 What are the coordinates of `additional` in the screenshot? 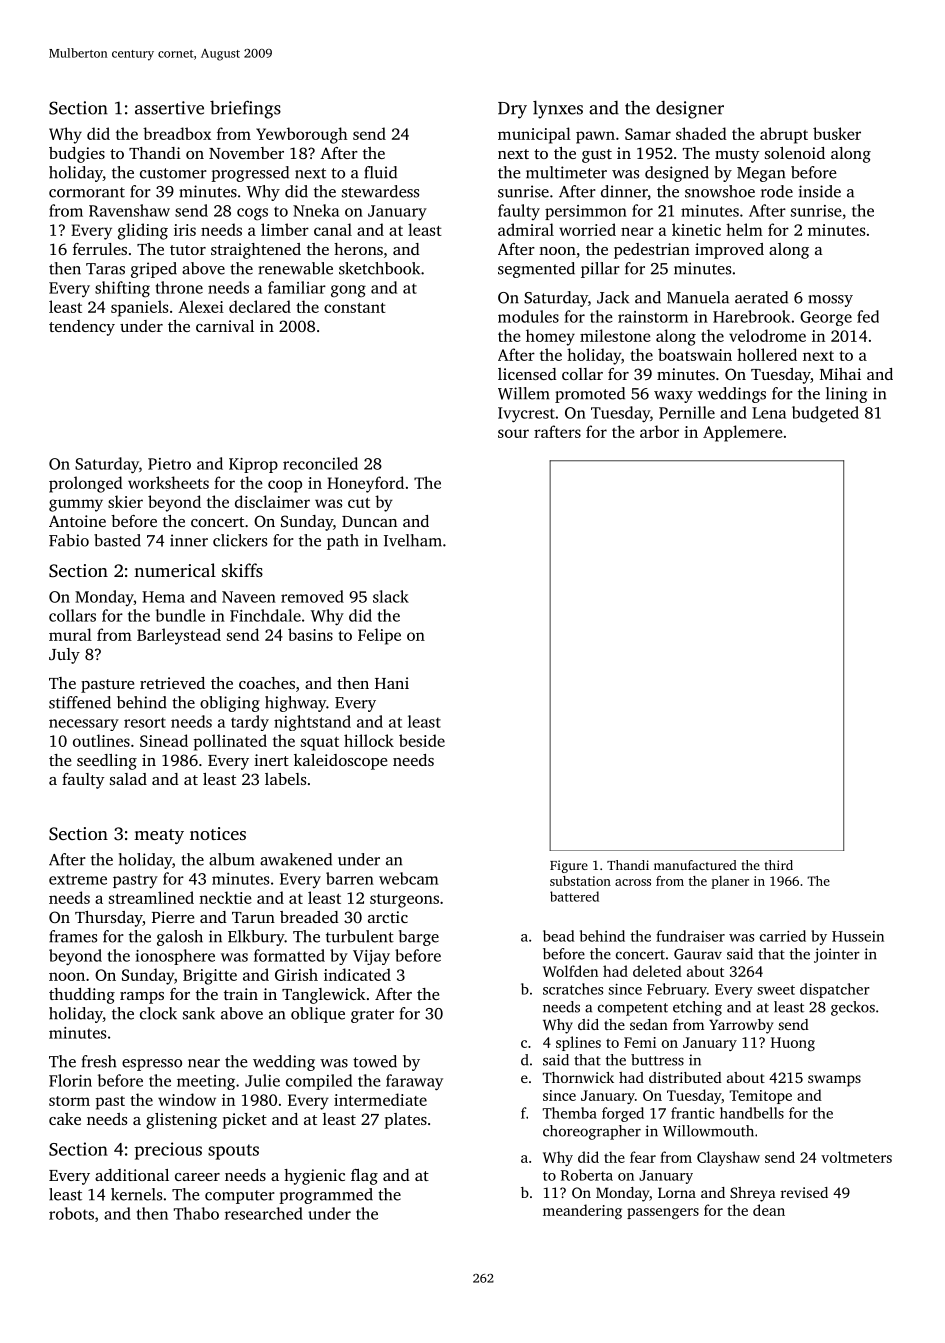 It's located at (132, 1175).
